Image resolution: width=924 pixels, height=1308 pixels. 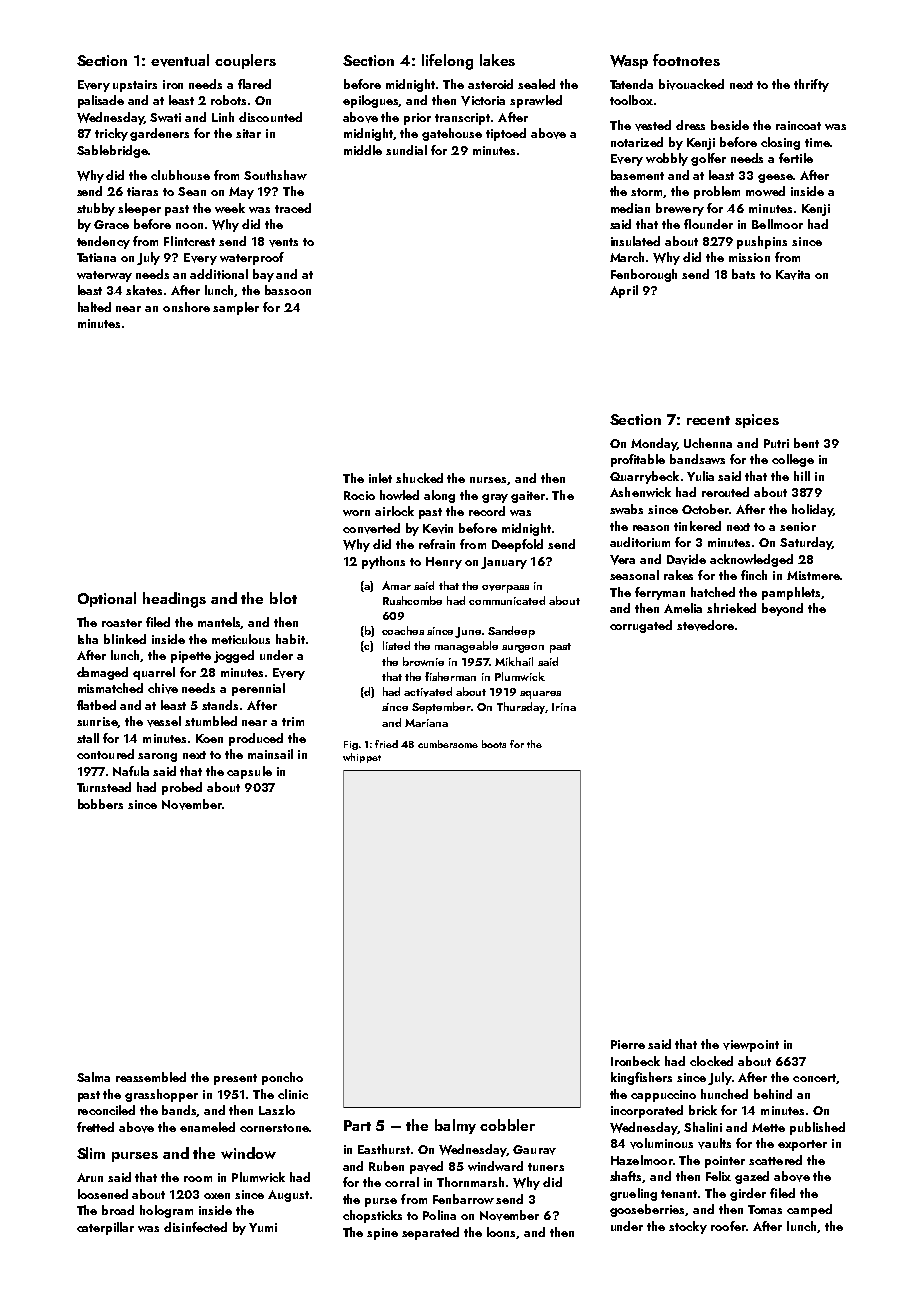 I want to click on skates, so click(x=144, y=290).
